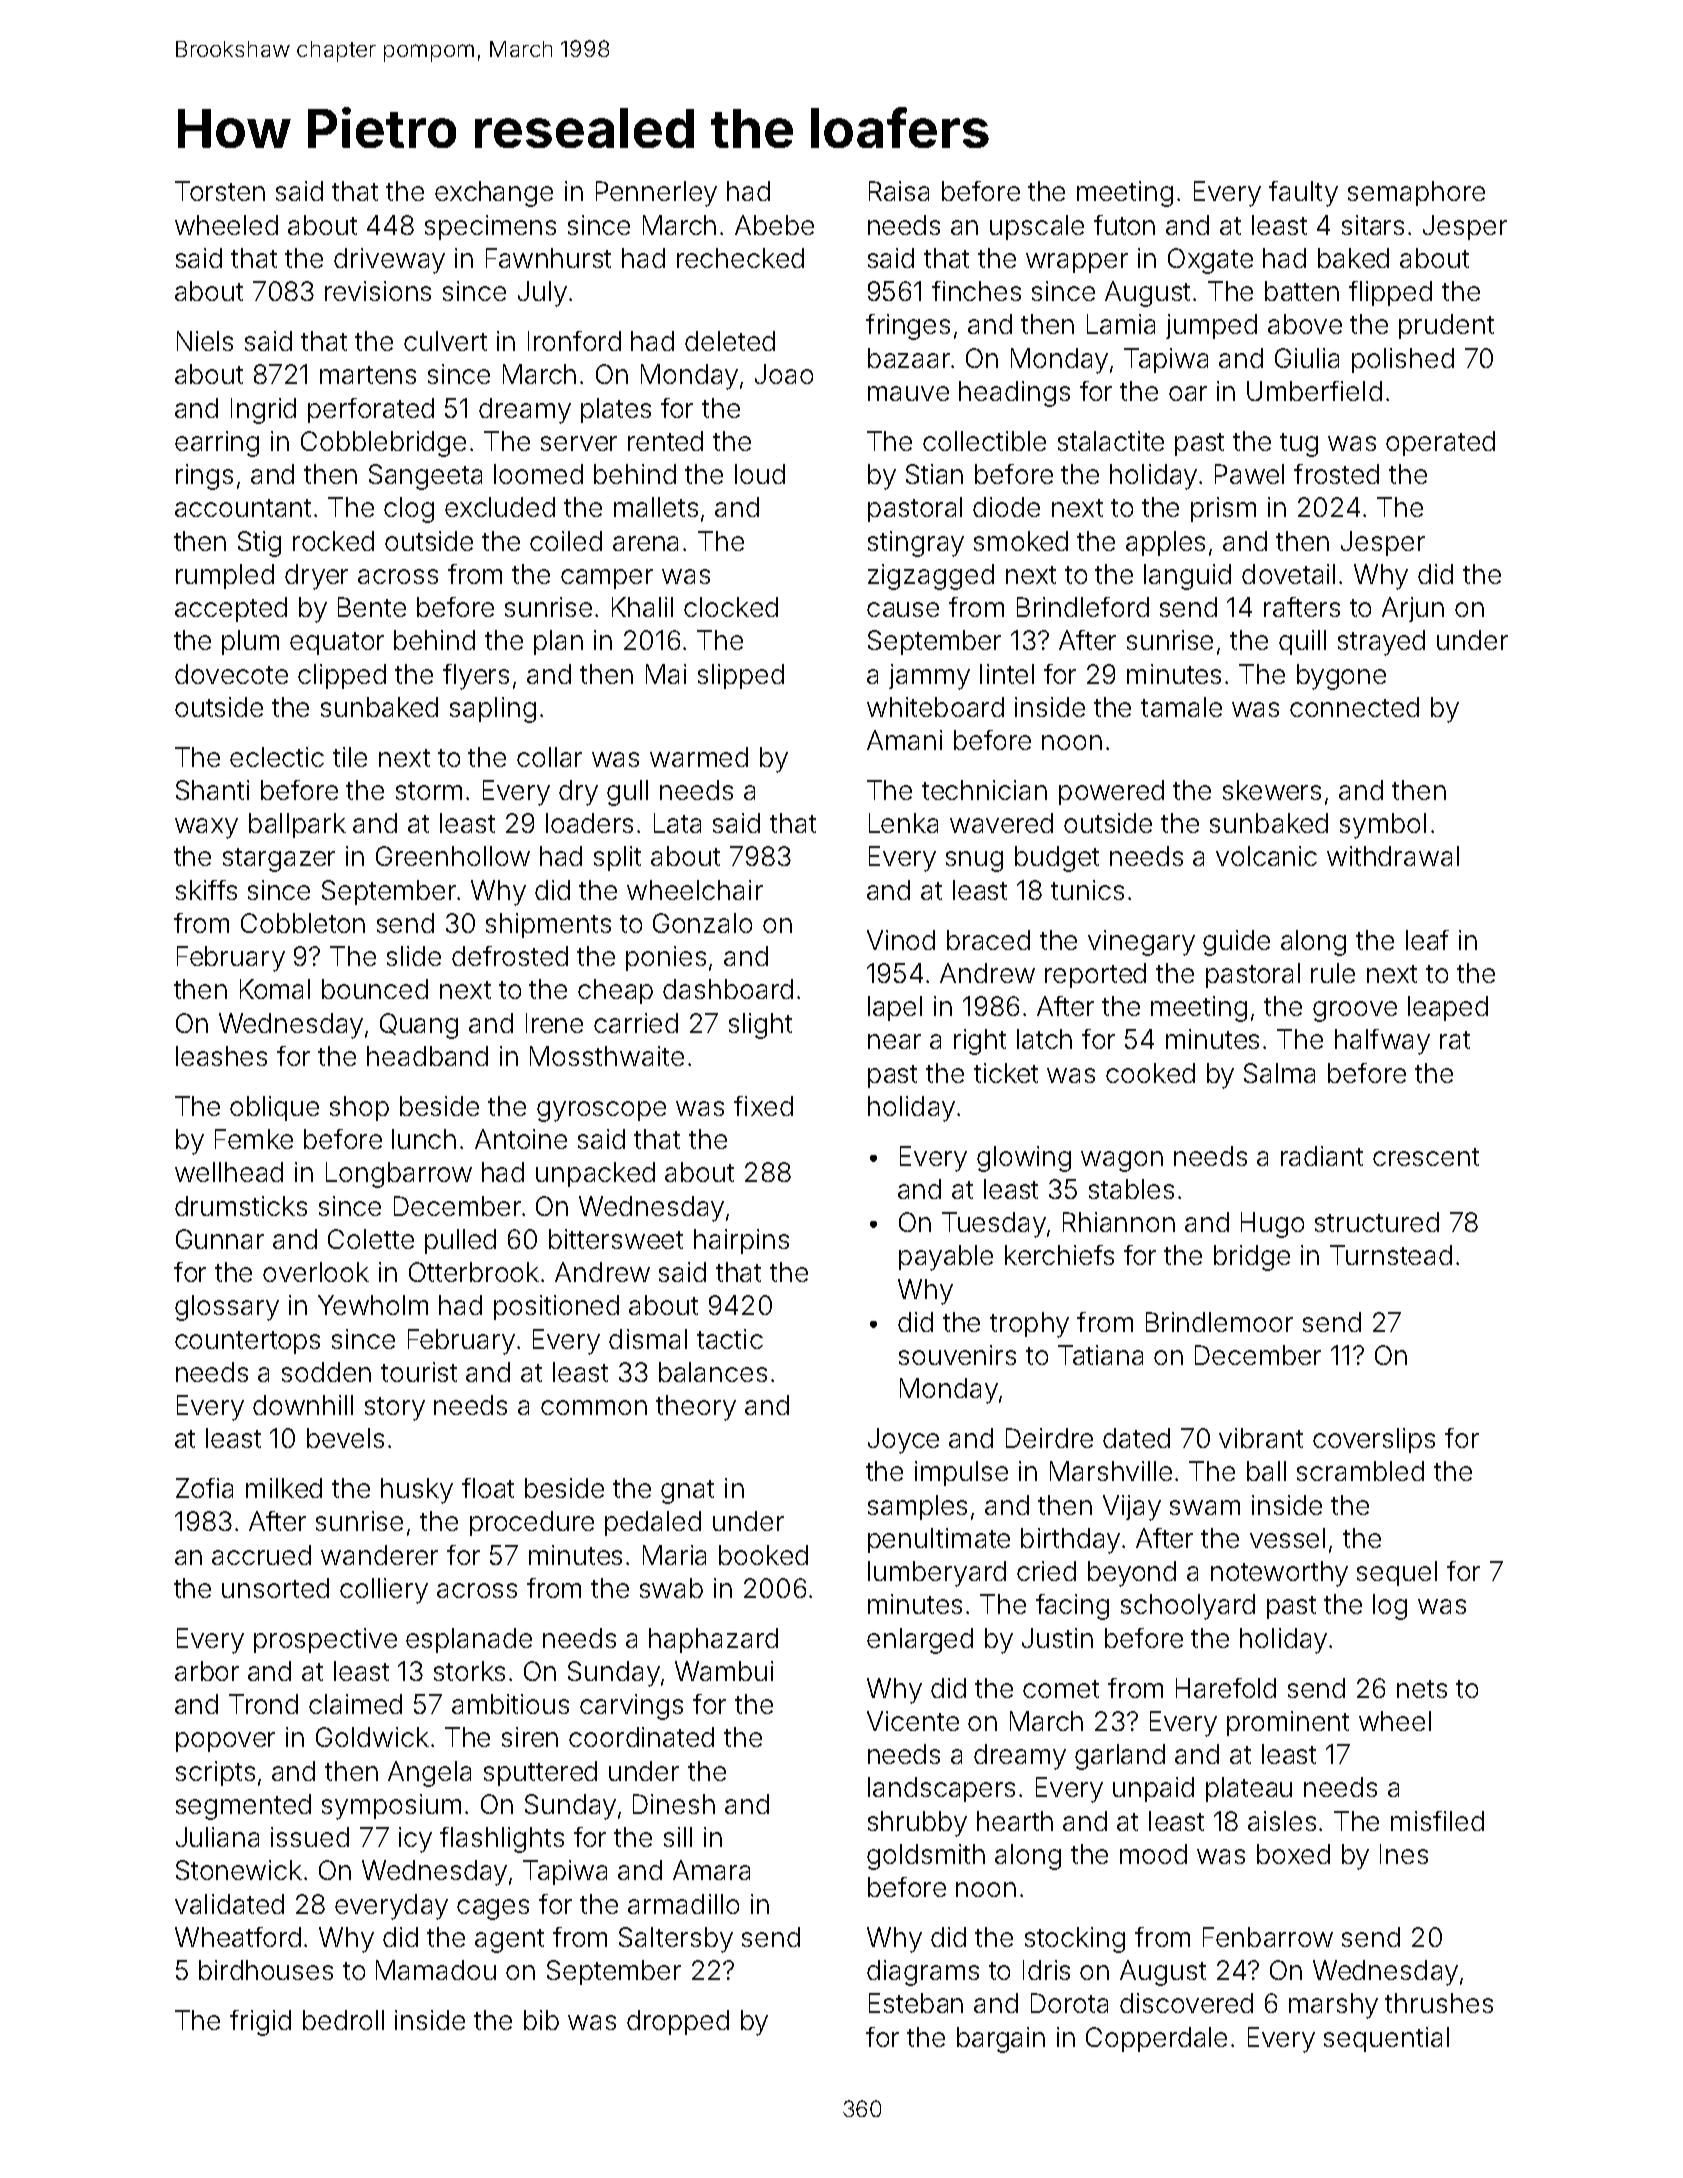 This screenshot has width=1683, height=2178. Describe the element at coordinates (1381, 643) in the screenshot. I see `strayed` at that location.
